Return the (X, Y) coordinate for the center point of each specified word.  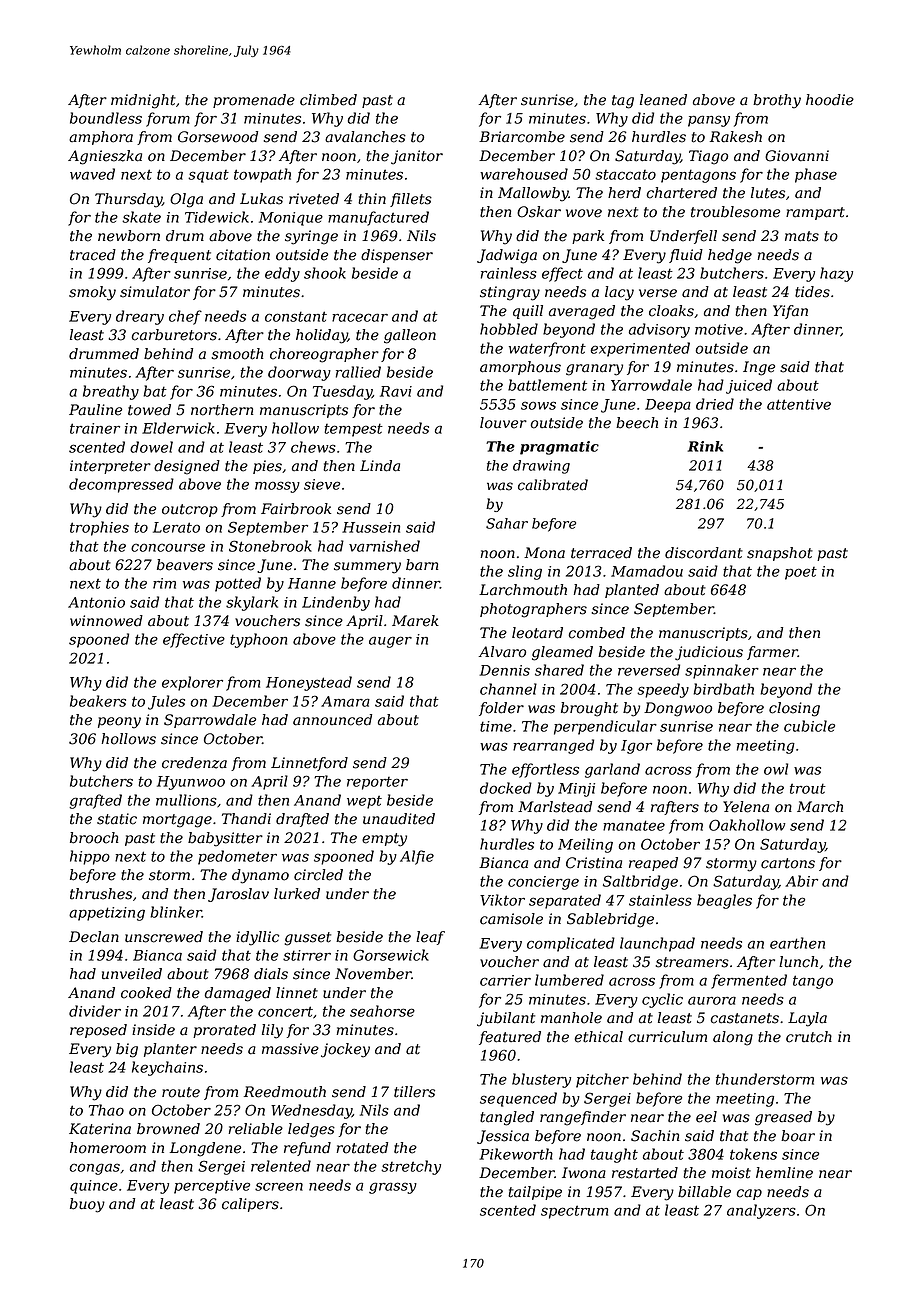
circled (318, 875)
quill (528, 312)
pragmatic (559, 448)
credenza (194, 763)
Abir (801, 881)
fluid (686, 256)
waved (92, 174)
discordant (704, 553)
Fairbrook (296, 509)
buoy (87, 1205)
